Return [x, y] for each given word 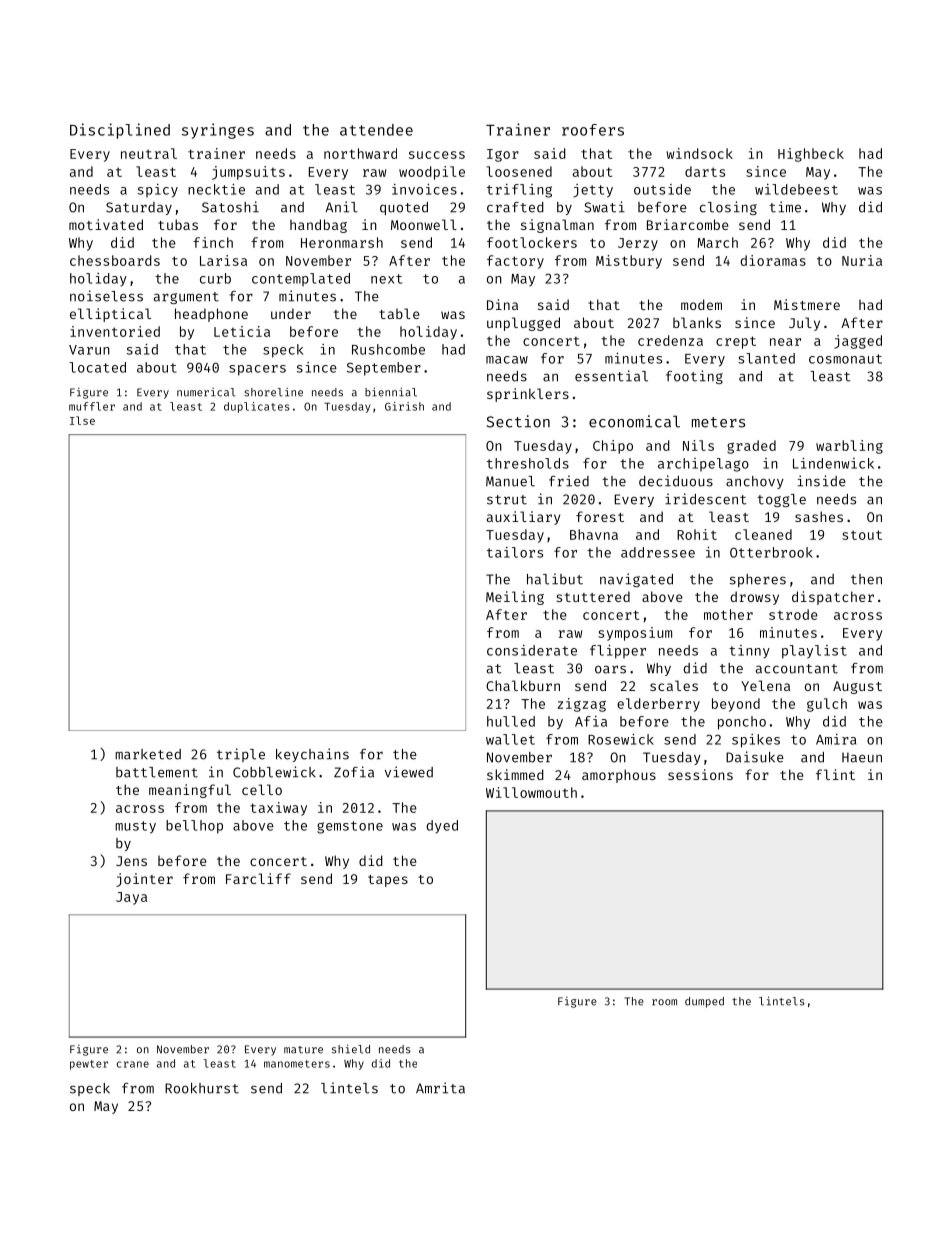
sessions [700, 774]
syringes [218, 131]
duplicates [257, 407]
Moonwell [424, 224]
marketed [148, 754]
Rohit [697, 534]
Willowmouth [531, 792]
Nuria [862, 260]
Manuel [510, 481]
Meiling [515, 598]
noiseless [106, 296]
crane [133, 1064]
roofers [593, 130]
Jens [131, 861]
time [785, 207]
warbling [849, 447]
